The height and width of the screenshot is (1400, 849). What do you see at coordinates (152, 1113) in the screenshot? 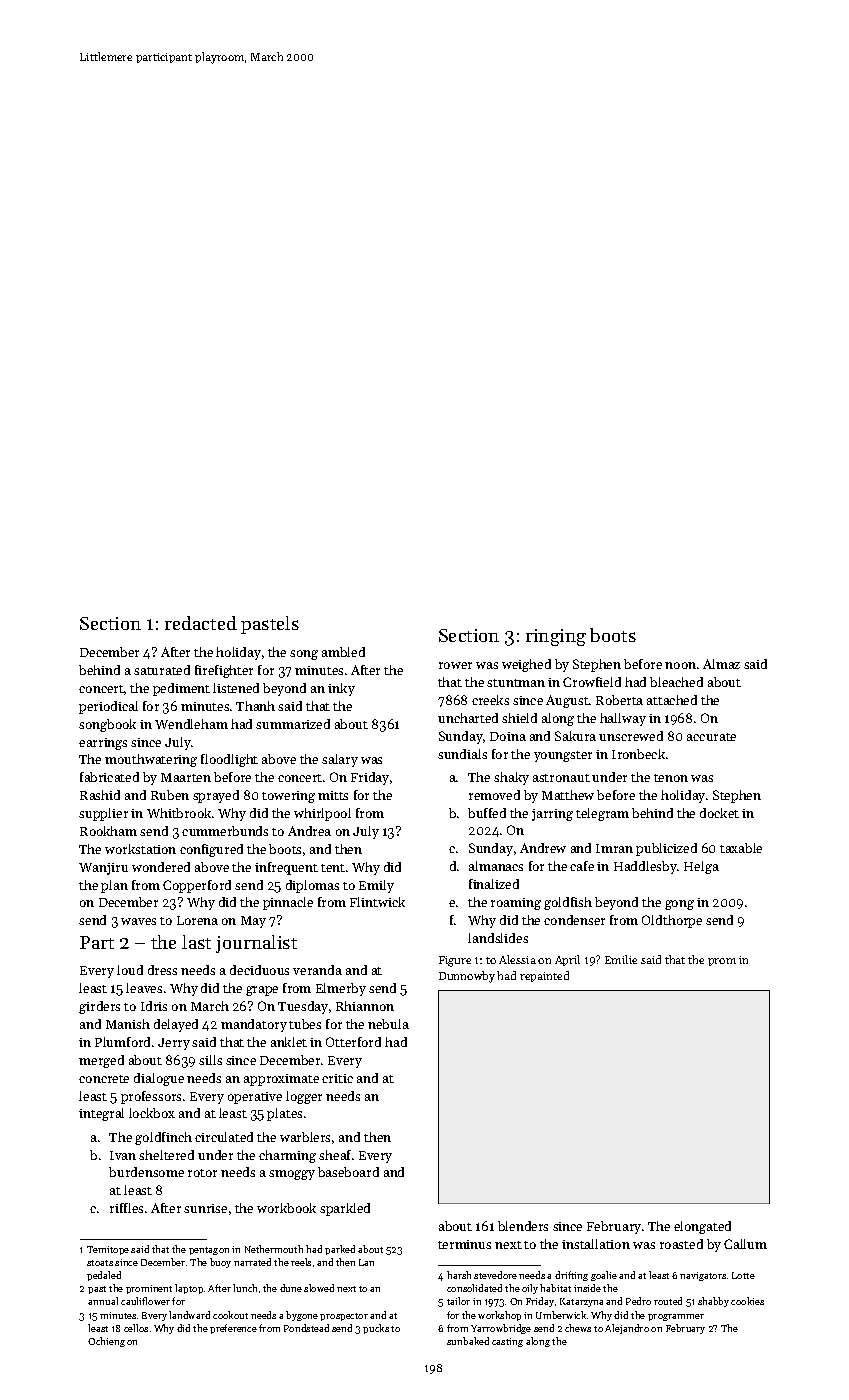
I see `lockbox` at bounding box center [152, 1113].
